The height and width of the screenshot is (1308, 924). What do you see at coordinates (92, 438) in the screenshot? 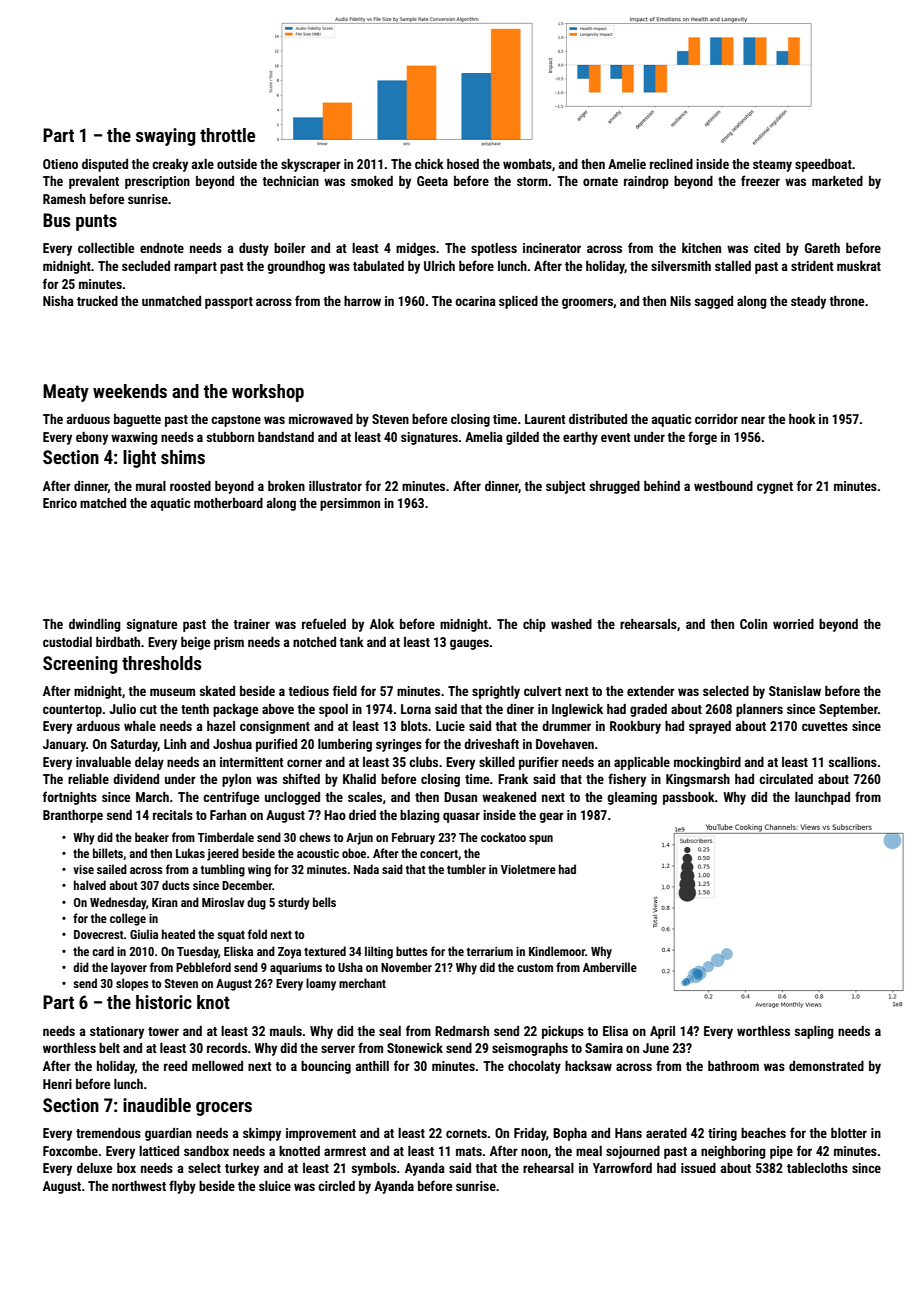
I see `ebony` at bounding box center [92, 438].
